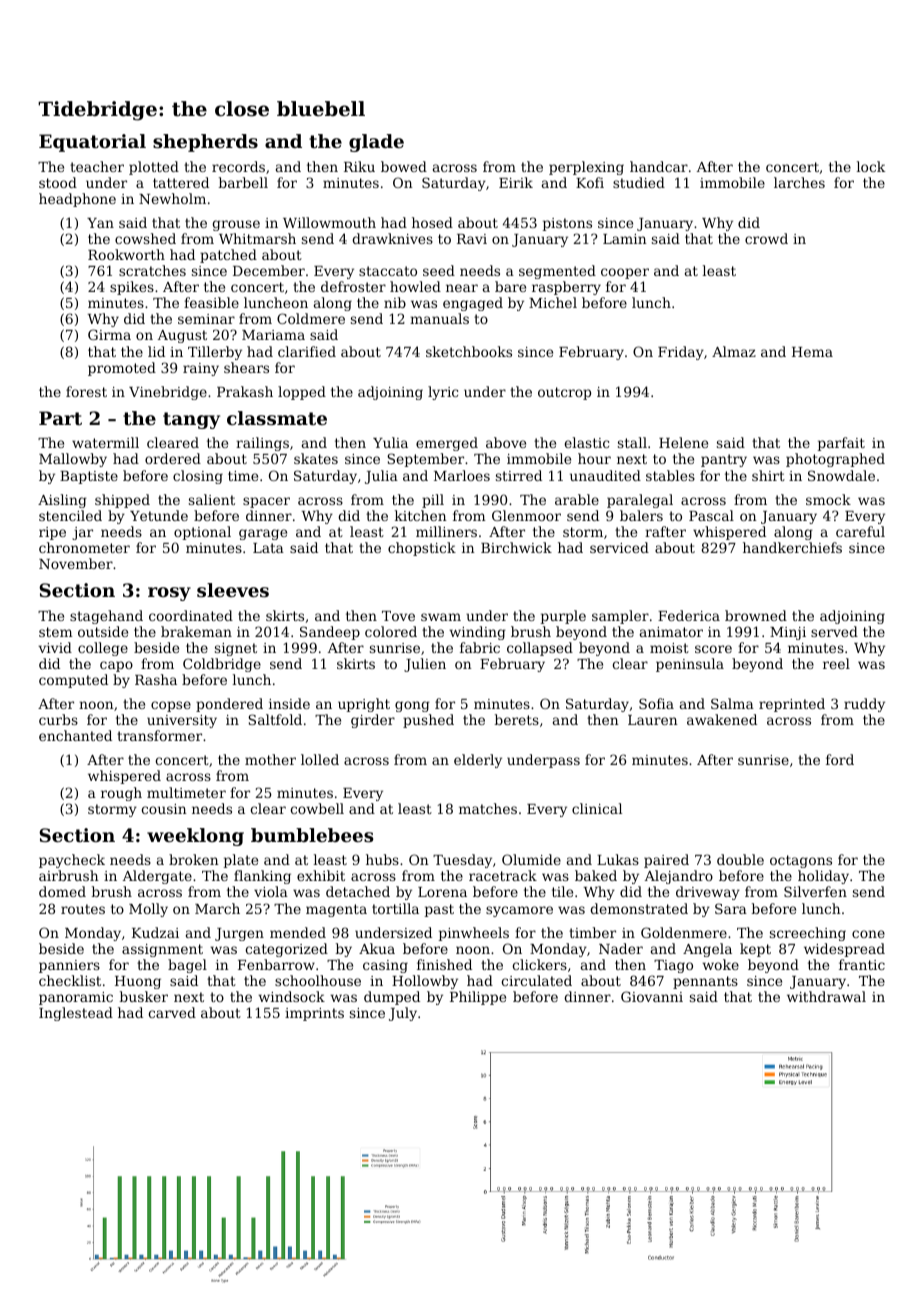 Image resolution: width=924 pixels, height=1308 pixels. Describe the element at coordinates (478, 761) in the screenshot. I see `elderly` at that location.
